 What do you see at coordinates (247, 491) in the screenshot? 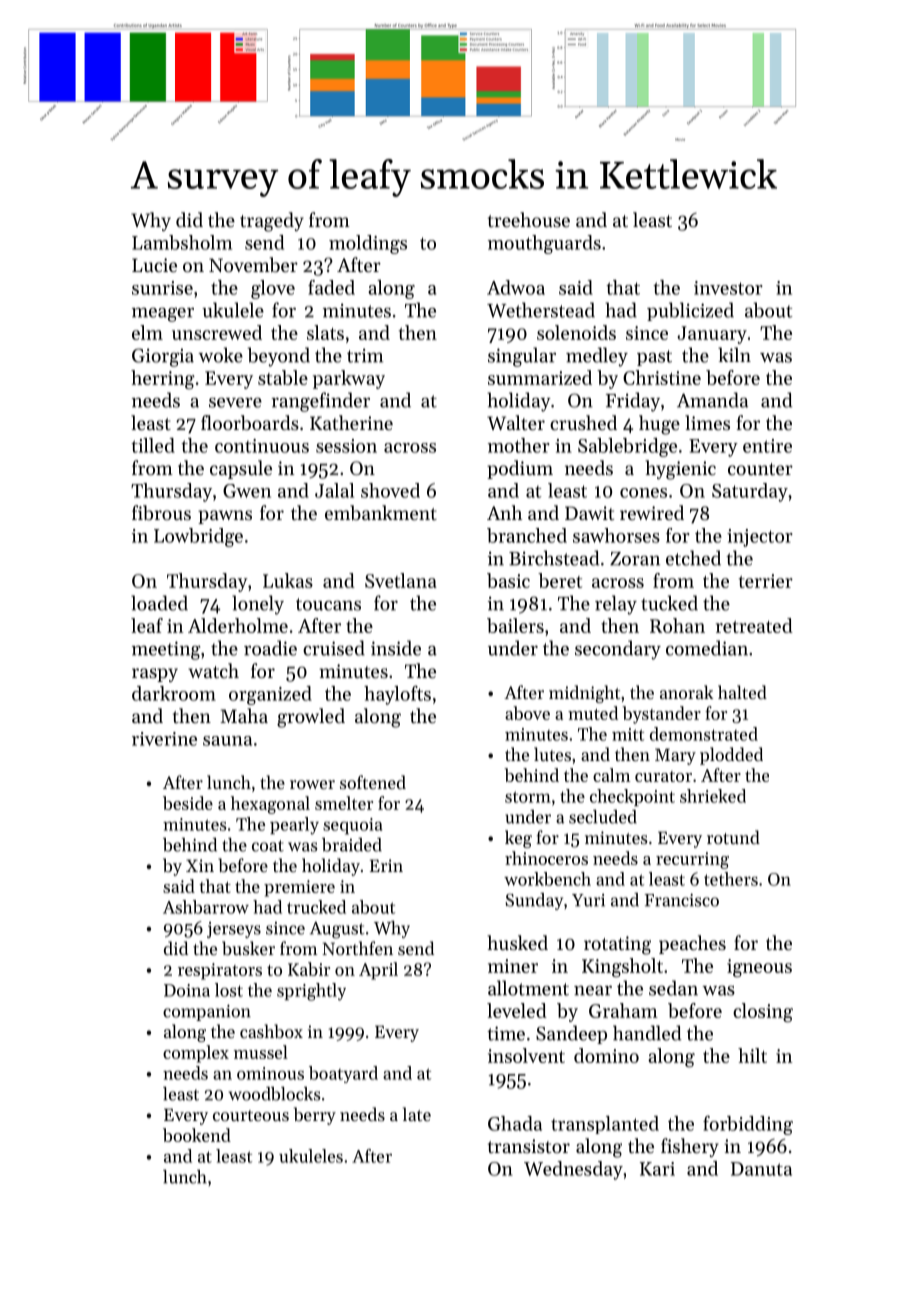
I see `Gwen` at bounding box center [247, 491].
